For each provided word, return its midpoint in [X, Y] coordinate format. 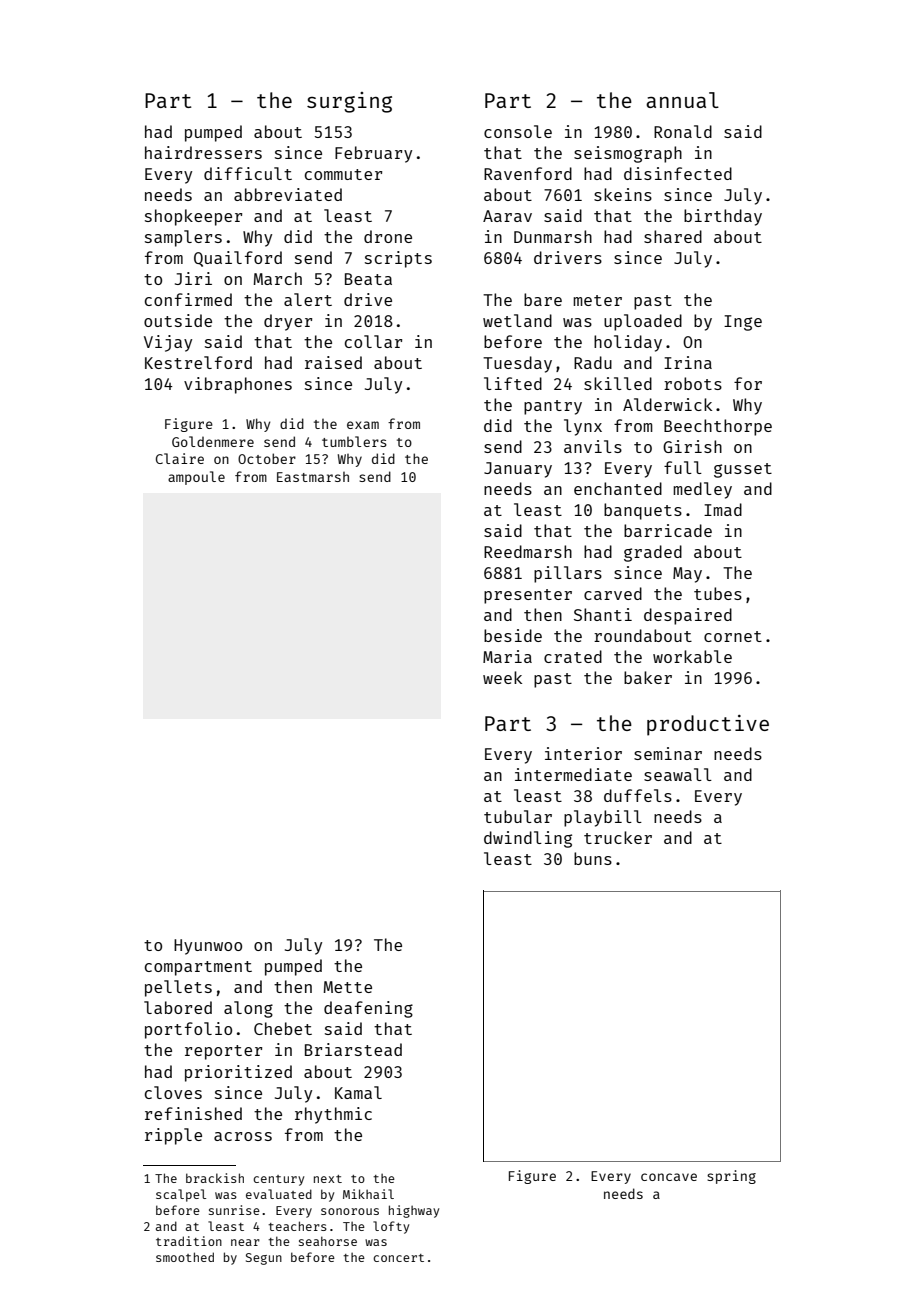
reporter [223, 1052]
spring [731, 1177]
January [518, 470]
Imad [723, 509]
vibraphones [238, 385]
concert [398, 1258]
